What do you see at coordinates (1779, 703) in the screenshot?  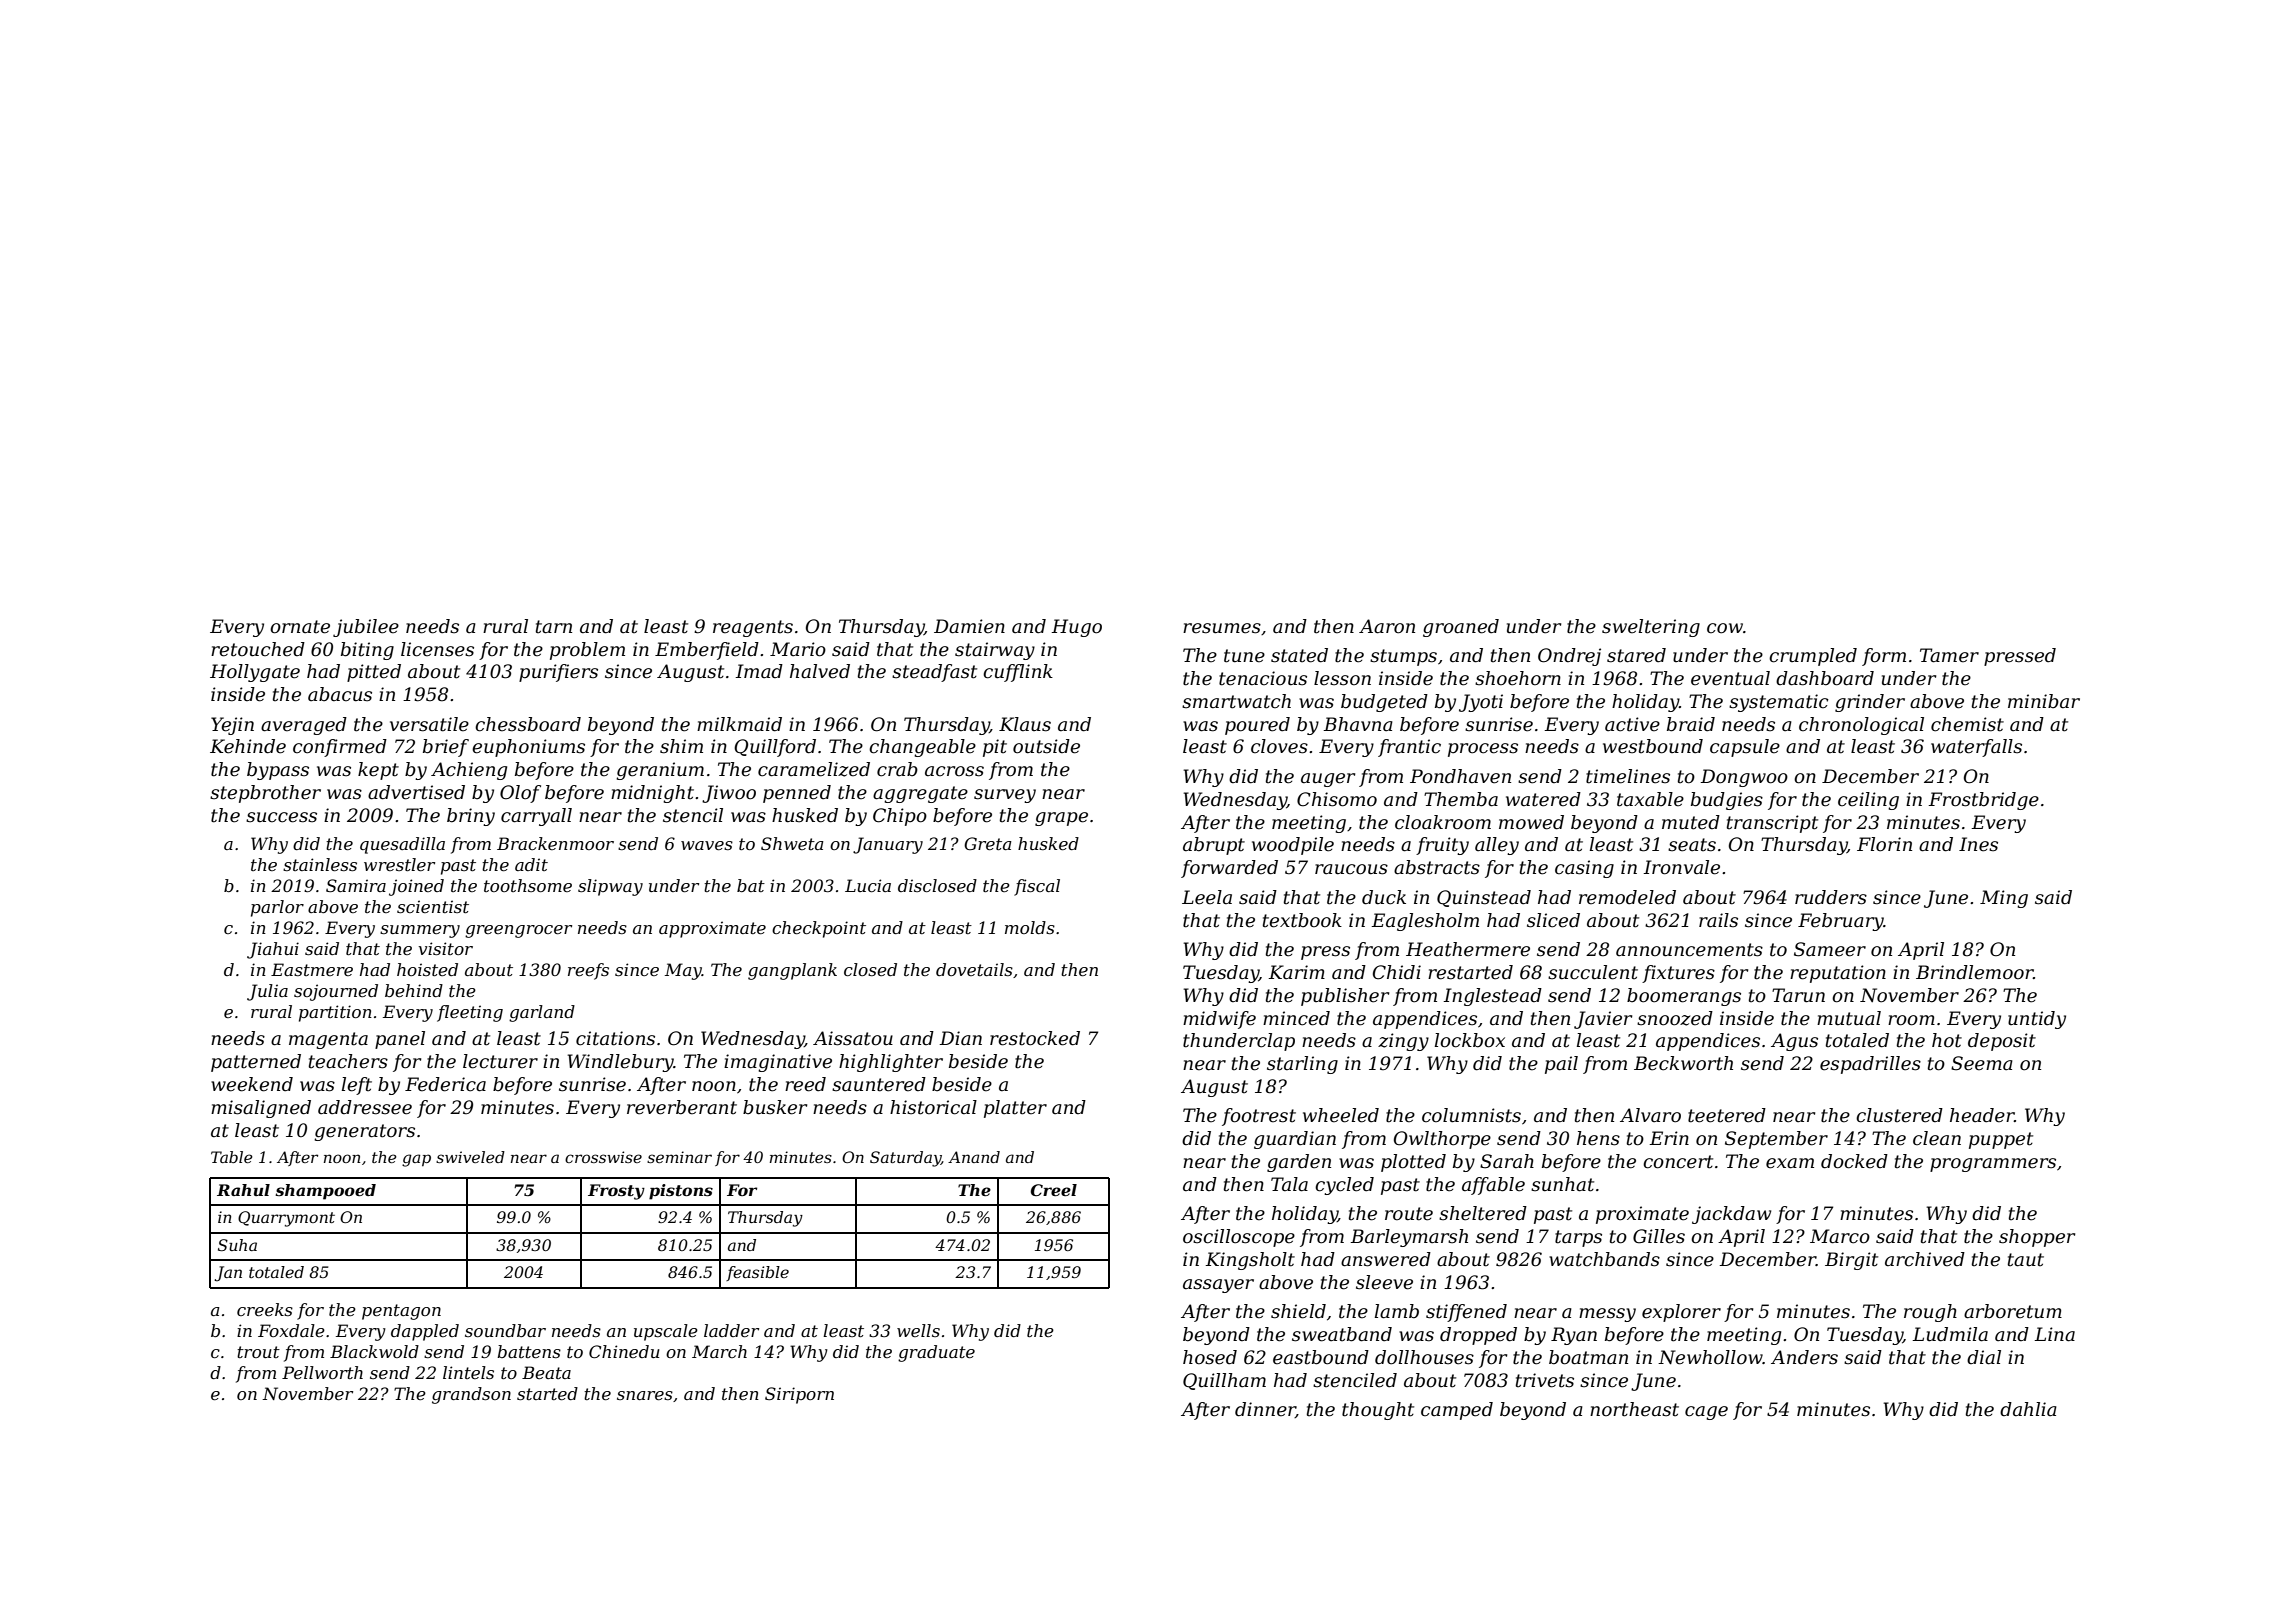 I see `systematic` at bounding box center [1779, 703].
